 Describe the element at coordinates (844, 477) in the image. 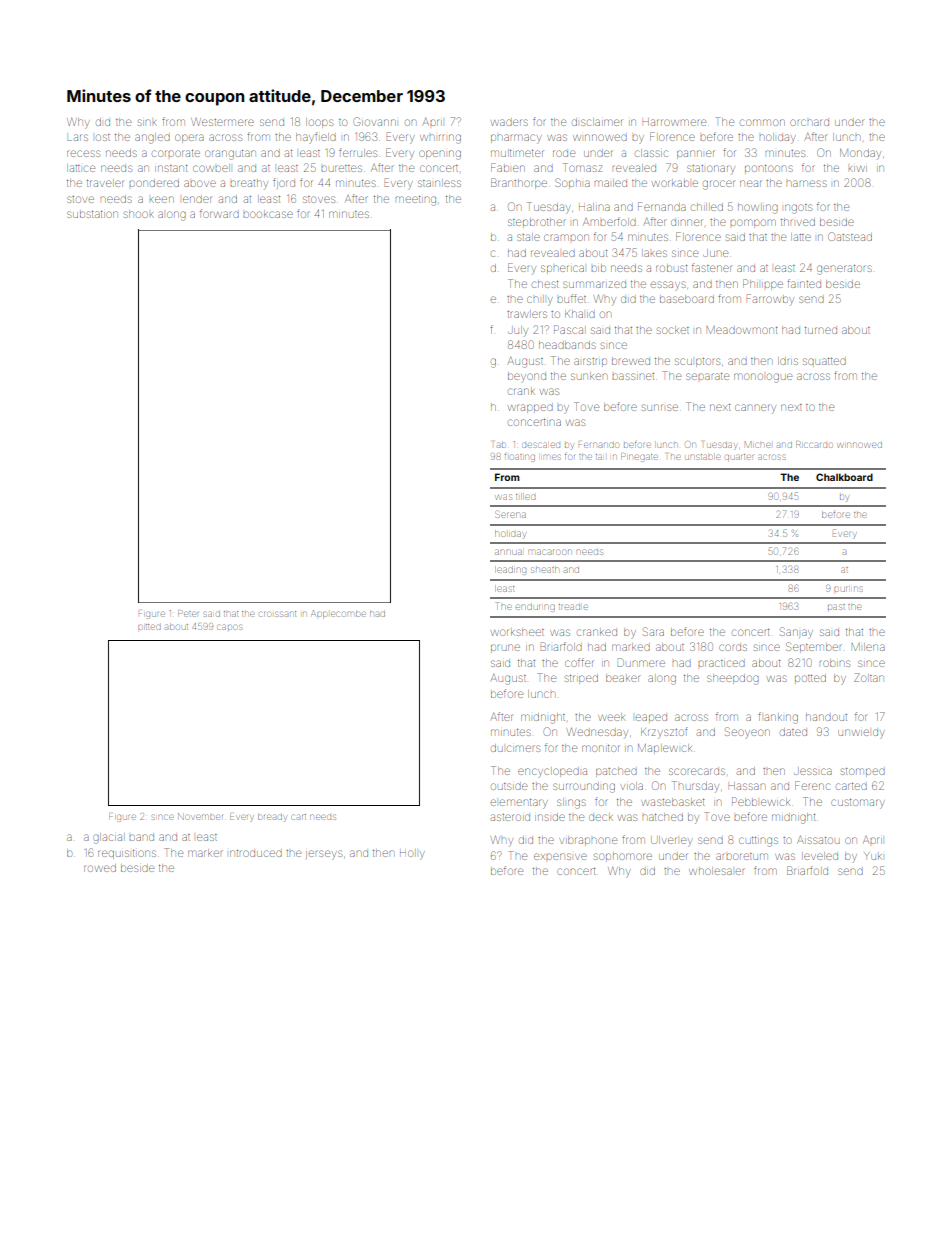

I see `Chalkboard` at that location.
